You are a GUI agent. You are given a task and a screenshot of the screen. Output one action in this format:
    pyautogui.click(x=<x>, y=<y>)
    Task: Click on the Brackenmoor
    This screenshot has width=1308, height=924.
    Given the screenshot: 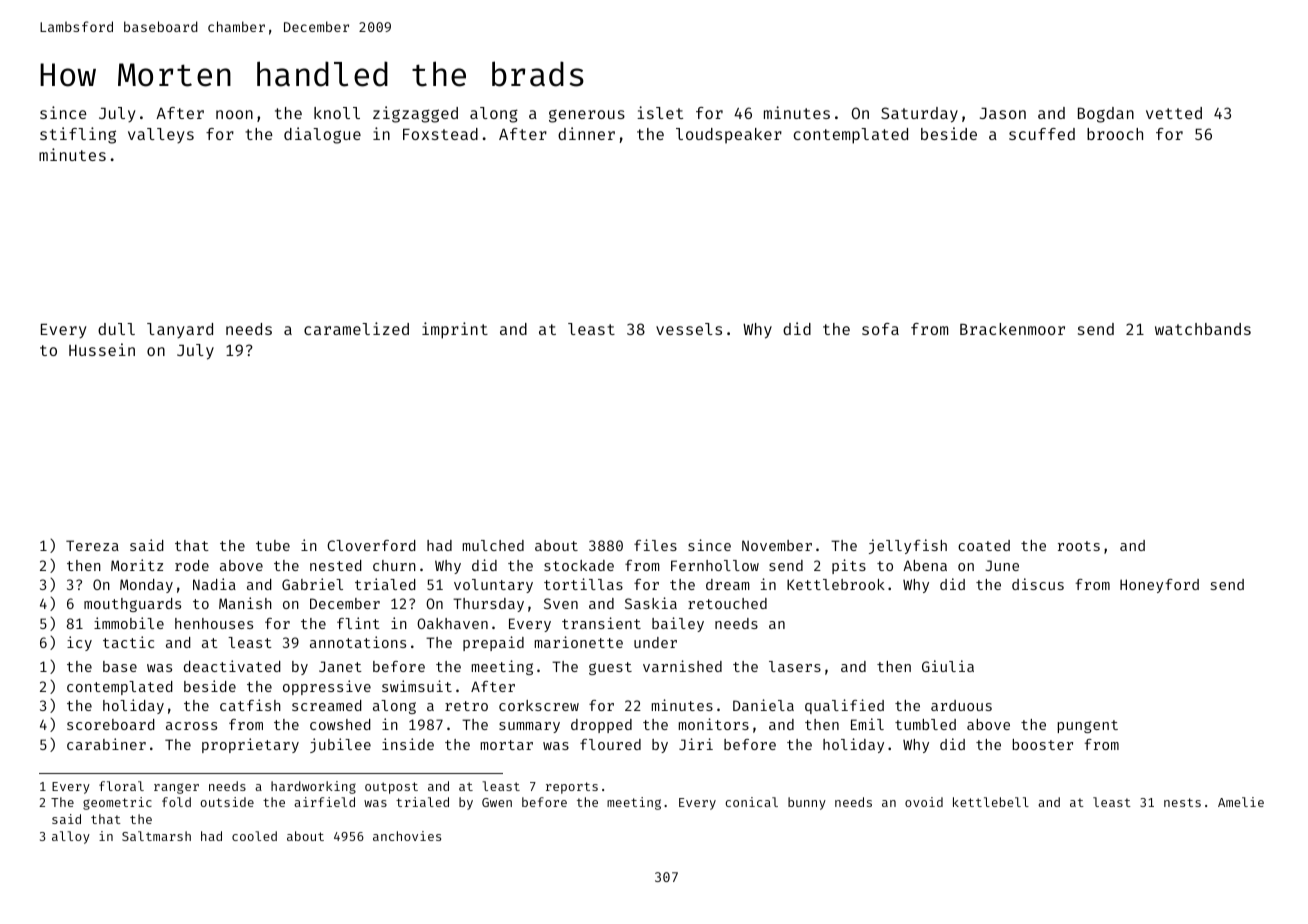 What is the action you would take?
    pyautogui.click(x=1012, y=329)
